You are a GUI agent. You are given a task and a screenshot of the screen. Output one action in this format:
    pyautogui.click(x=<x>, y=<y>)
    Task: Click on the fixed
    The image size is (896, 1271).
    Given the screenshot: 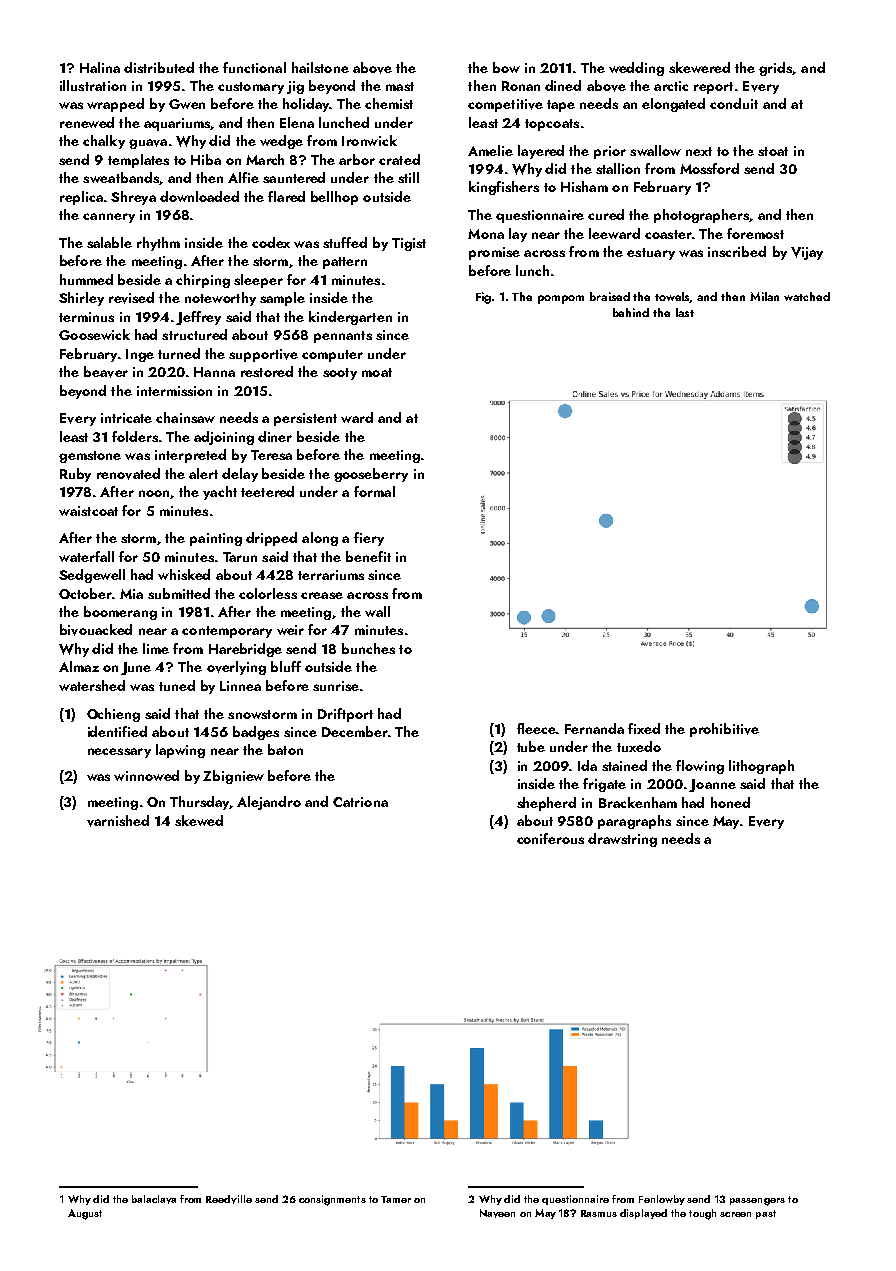 What is the action you would take?
    pyautogui.click(x=644, y=728)
